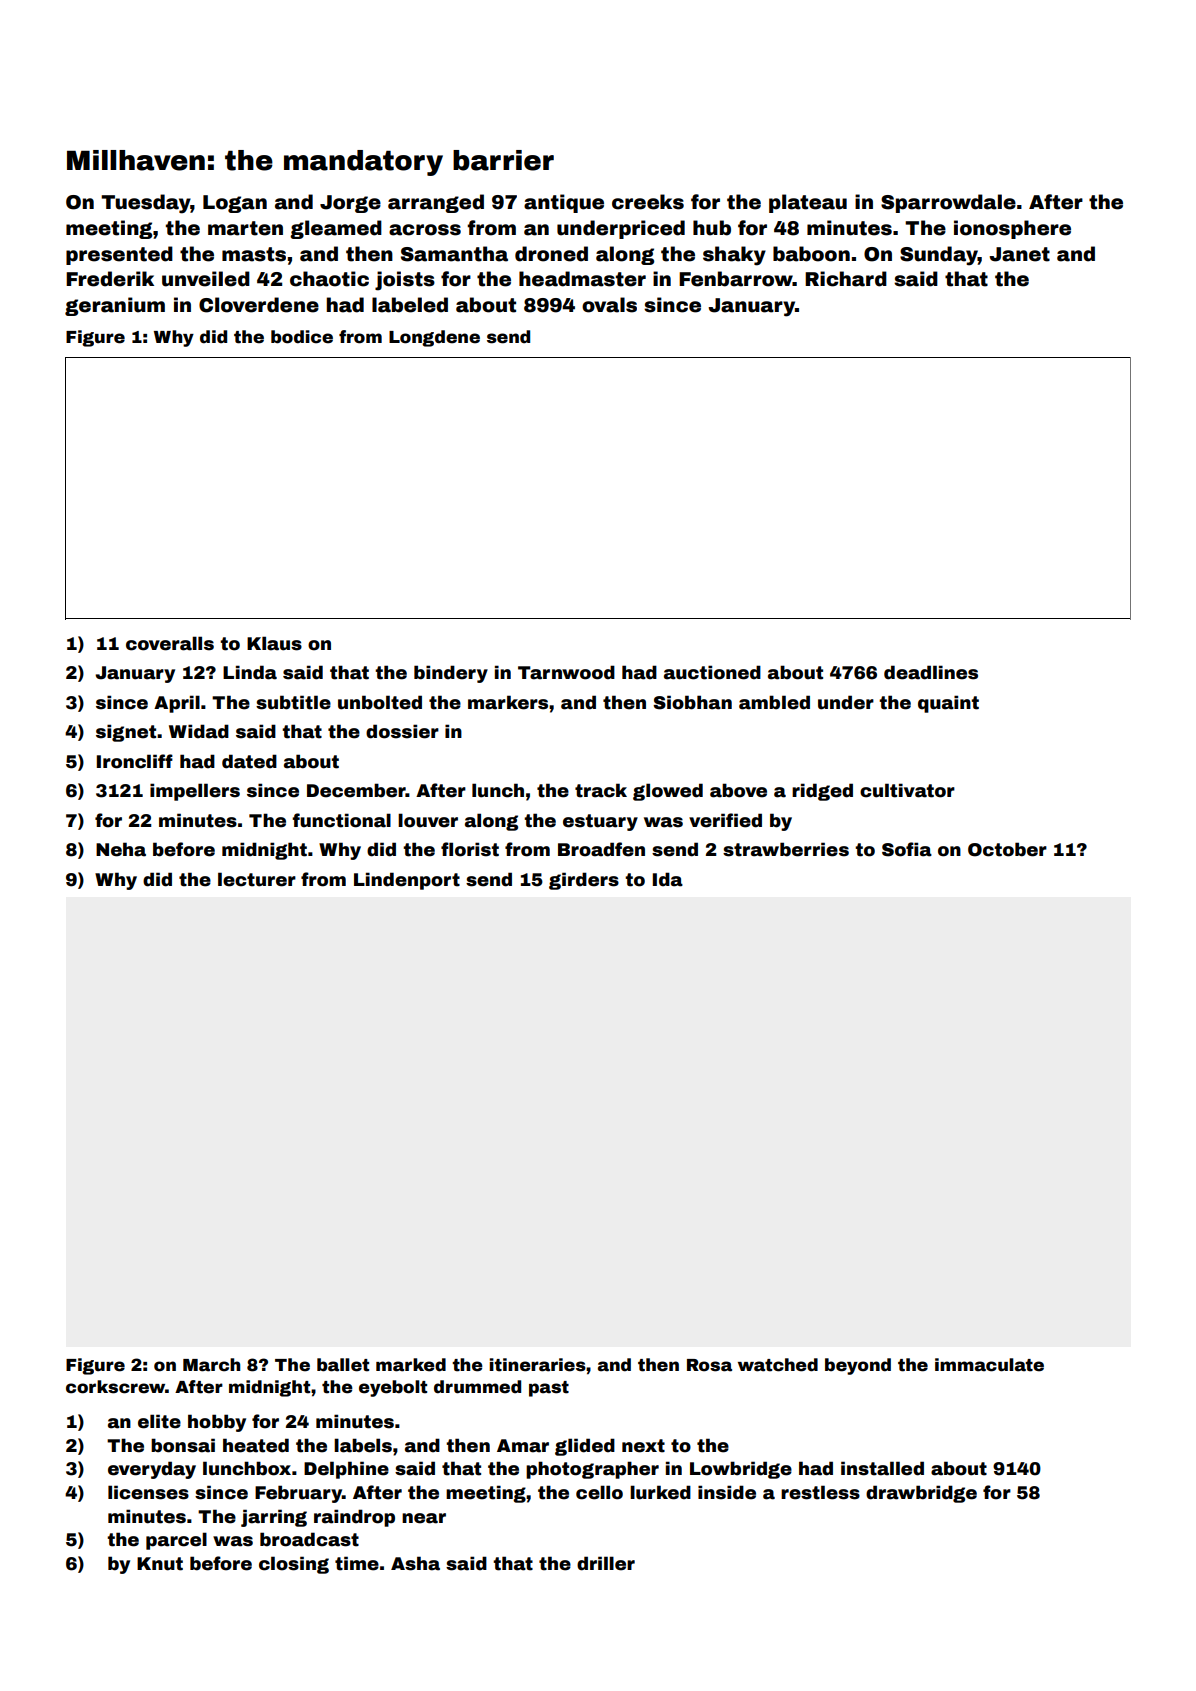  I want to click on broadcast, so click(309, 1539).
